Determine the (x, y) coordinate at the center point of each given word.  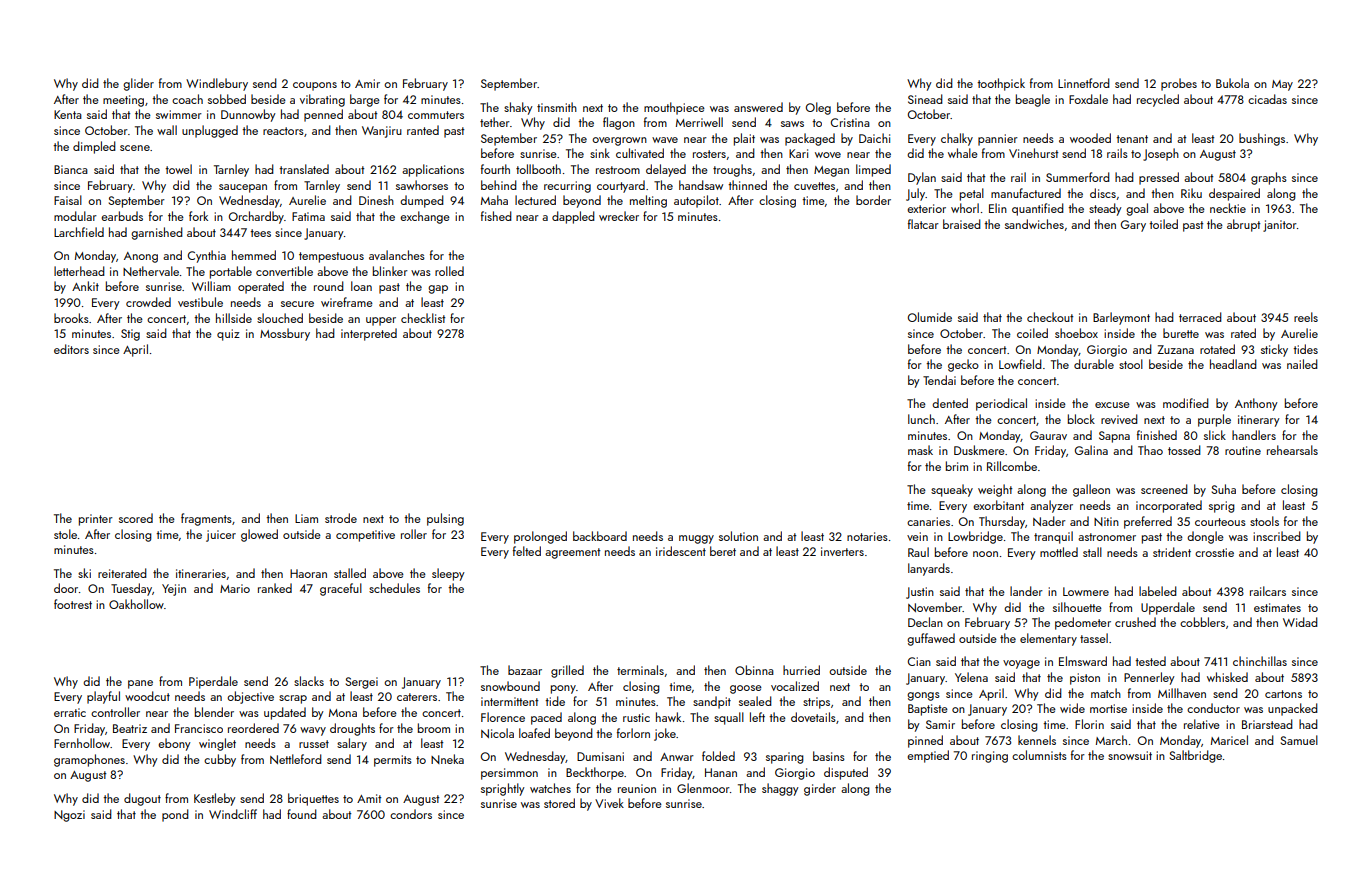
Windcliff (233, 814)
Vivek (609, 803)
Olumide (930, 317)
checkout (1050, 317)
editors (71, 349)
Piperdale (213, 682)
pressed (1159, 178)
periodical (1001, 404)
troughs (732, 170)
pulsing (445, 519)
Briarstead (1267, 724)
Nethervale (151, 271)
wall (167, 130)
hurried (801, 670)
